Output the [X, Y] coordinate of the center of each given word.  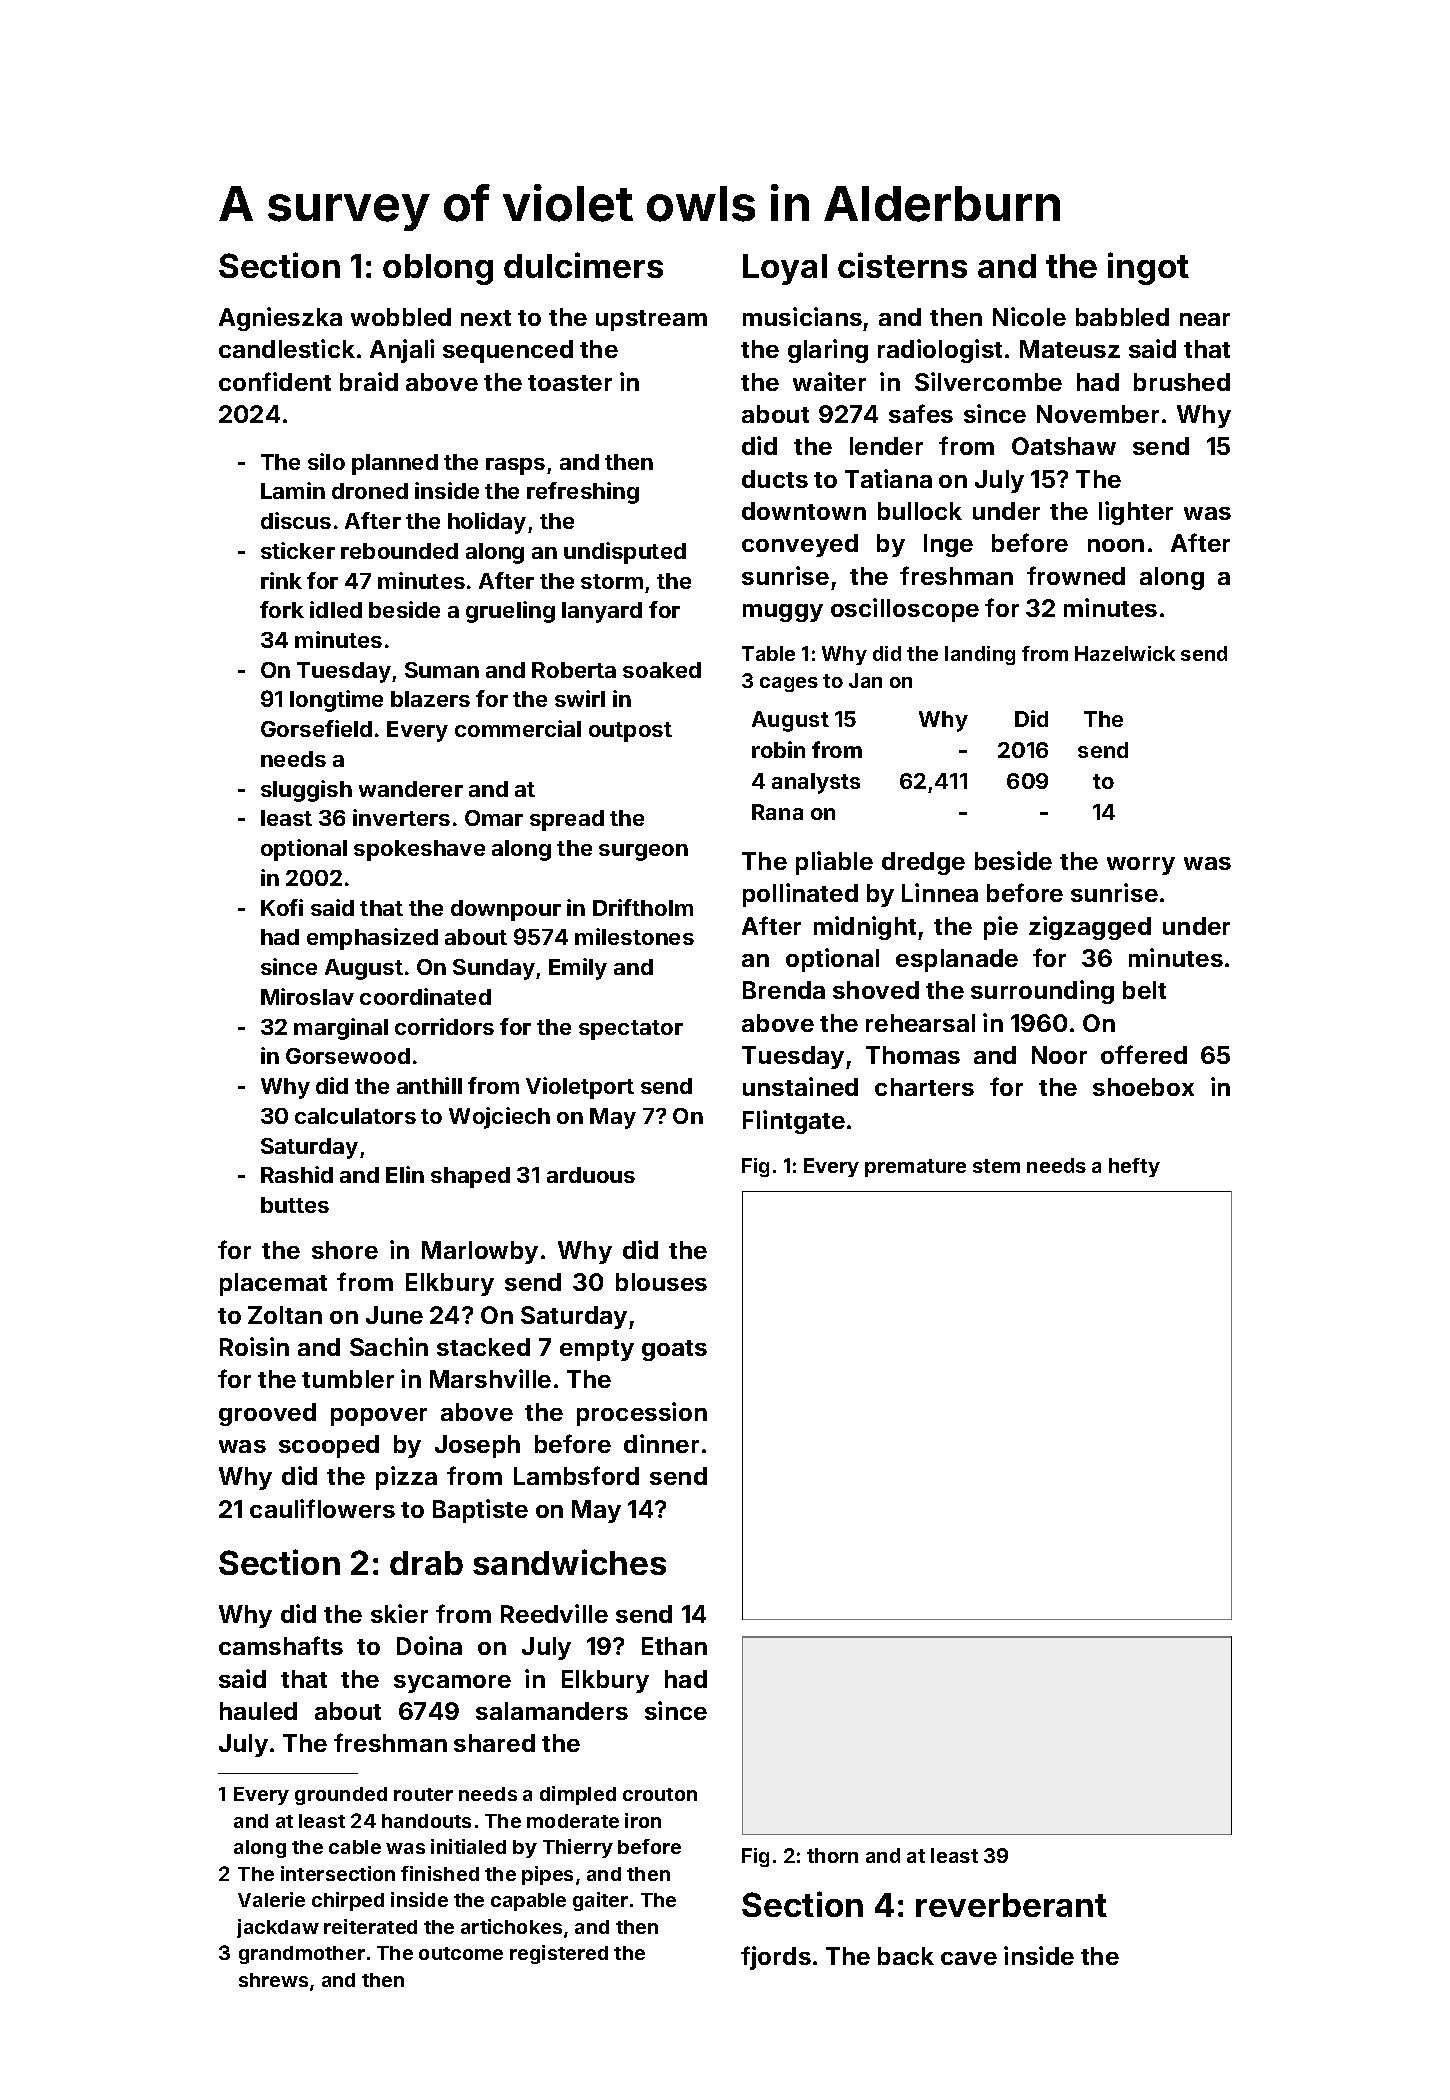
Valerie [271, 1899]
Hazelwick [1125, 653]
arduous [591, 1175]
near [1205, 319]
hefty [1134, 1167]
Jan [865, 680]
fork [282, 609]
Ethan [674, 1646]
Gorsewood [348, 1056]
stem [996, 1166]
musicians [802, 316]
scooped [329, 1446]
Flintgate [794, 1122]
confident [275, 381]
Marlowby [480, 1252]
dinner [661, 1443]
